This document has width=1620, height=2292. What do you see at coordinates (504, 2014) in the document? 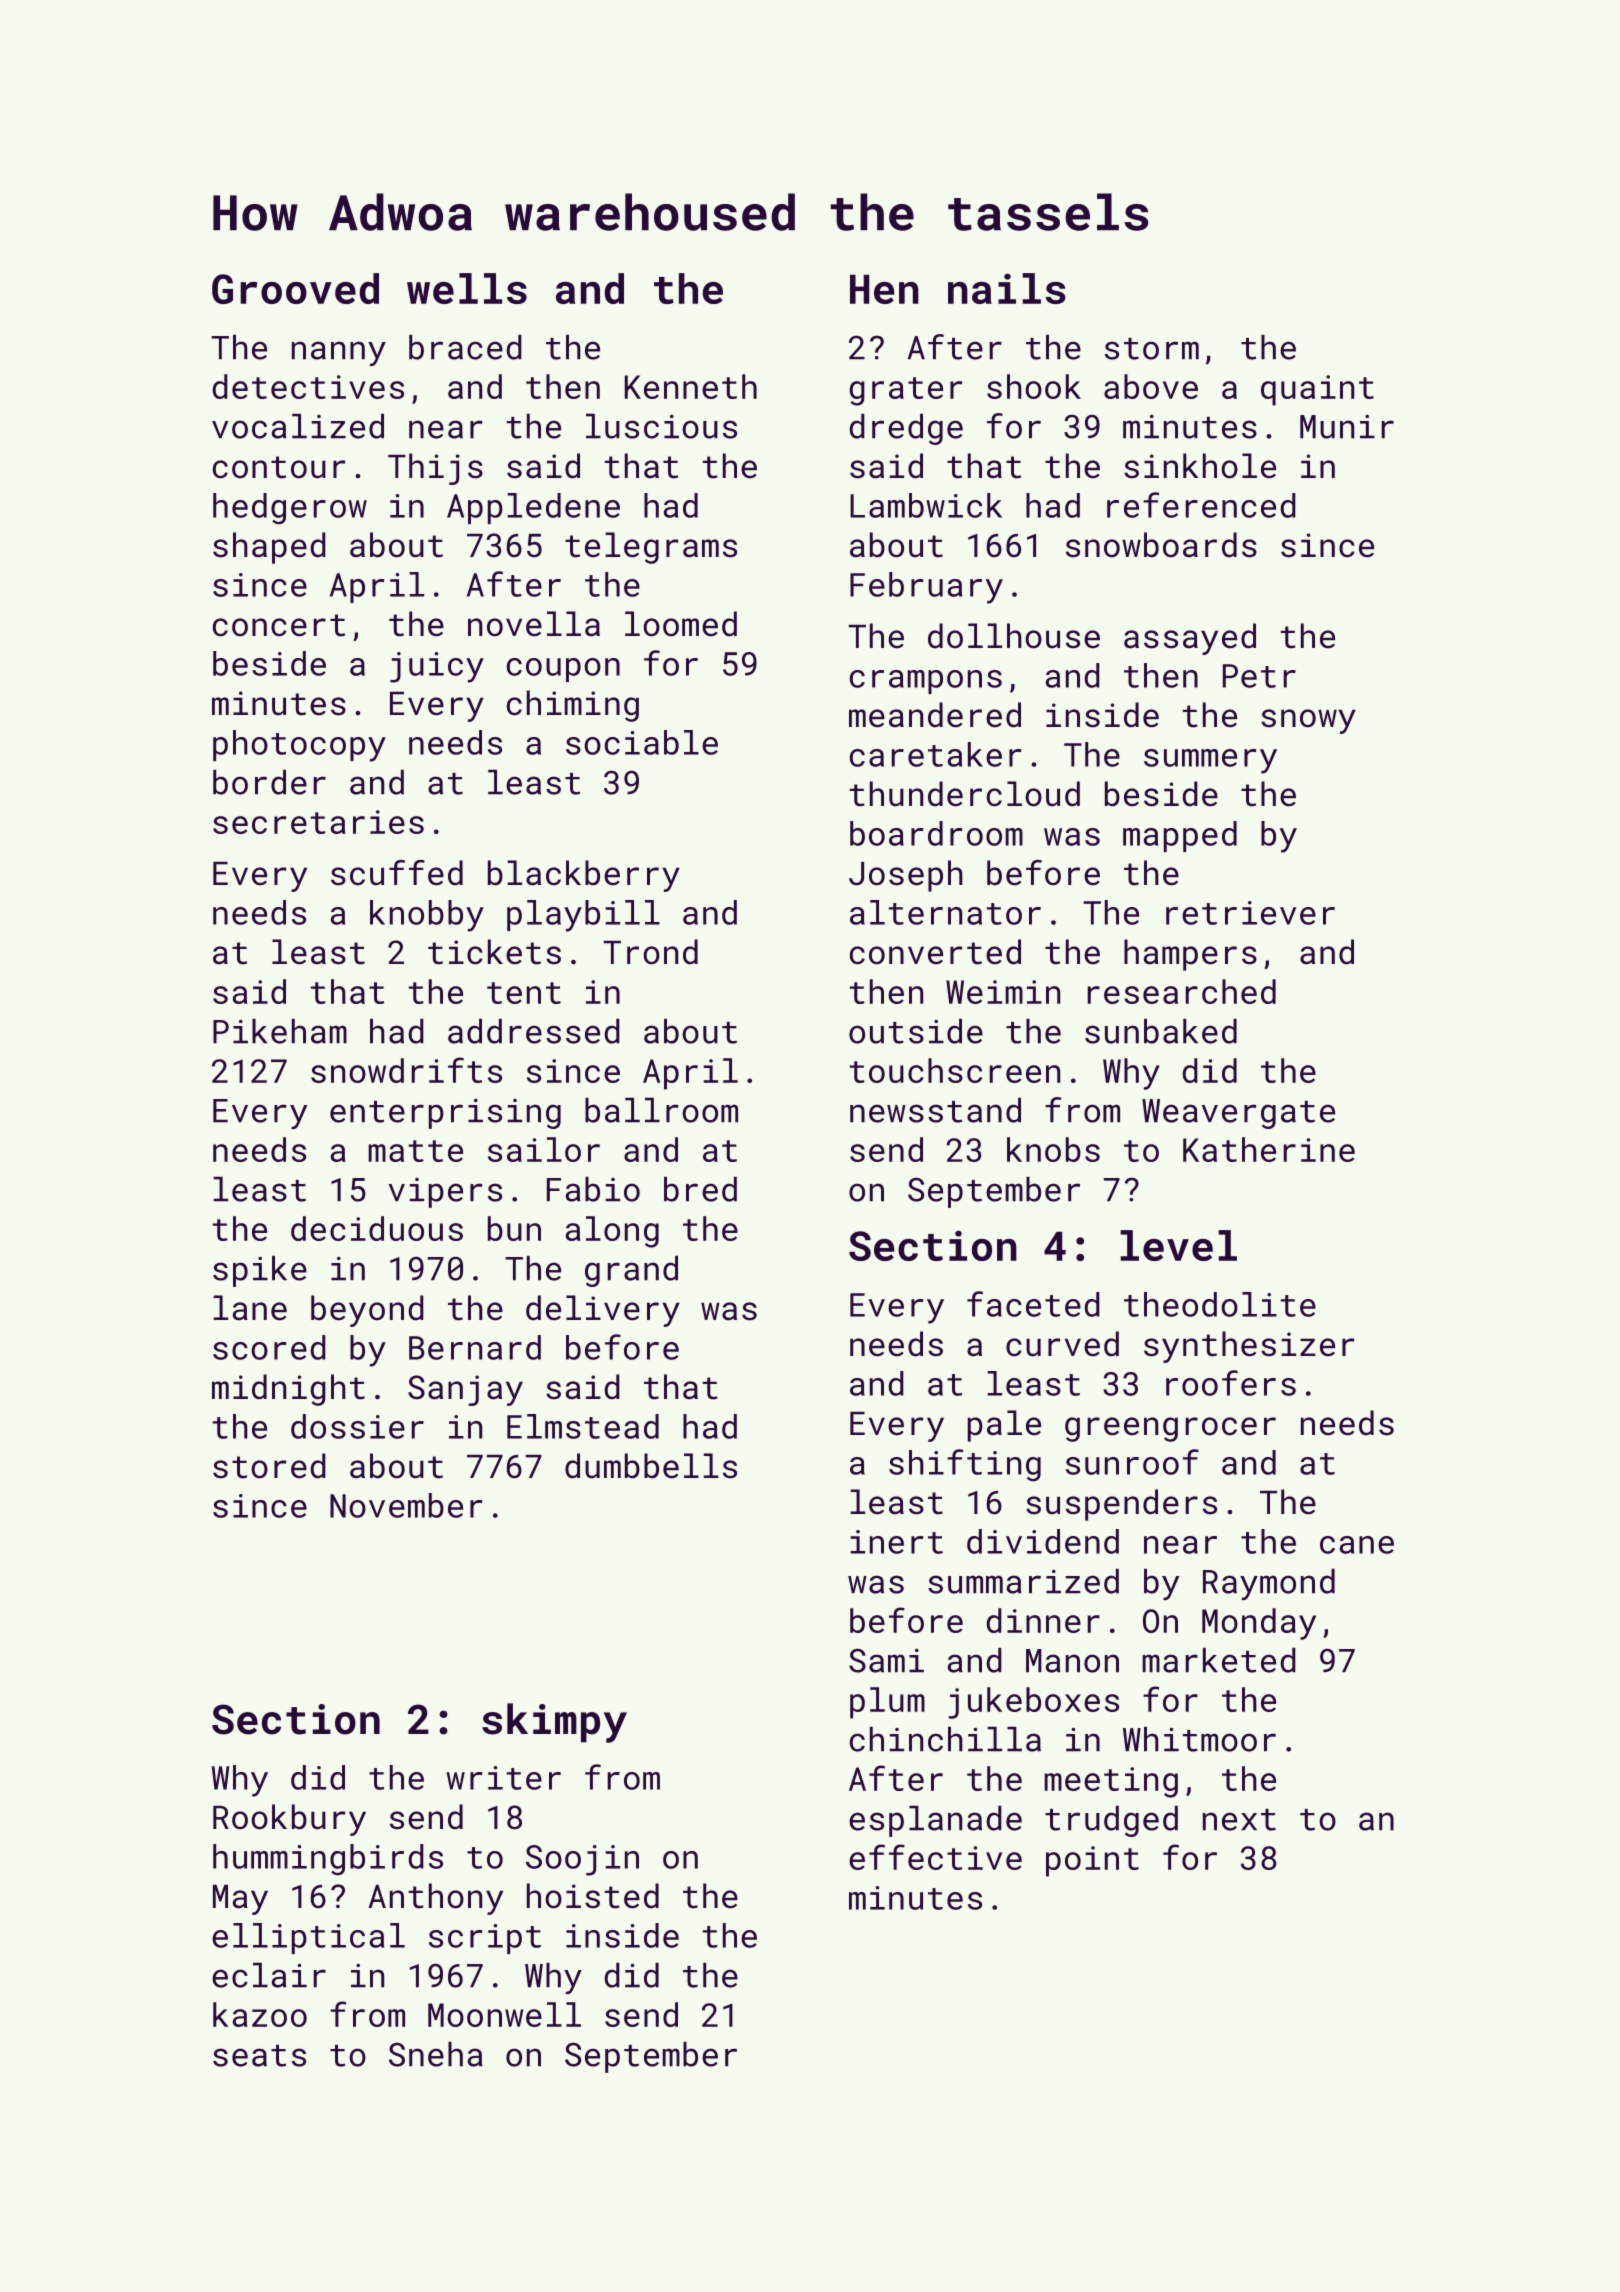
I see `Moonwell` at bounding box center [504, 2014].
